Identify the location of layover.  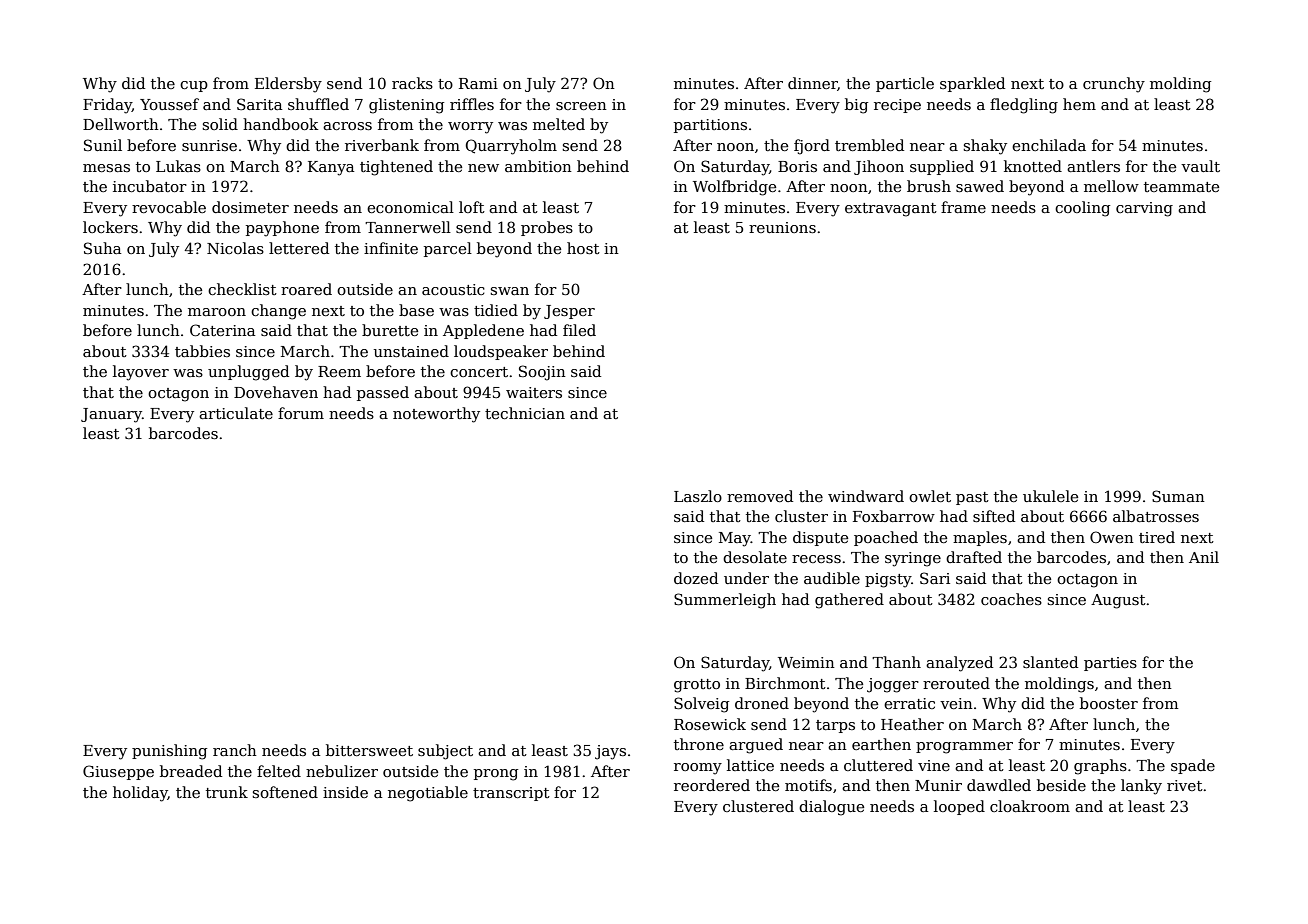
(141, 373).
